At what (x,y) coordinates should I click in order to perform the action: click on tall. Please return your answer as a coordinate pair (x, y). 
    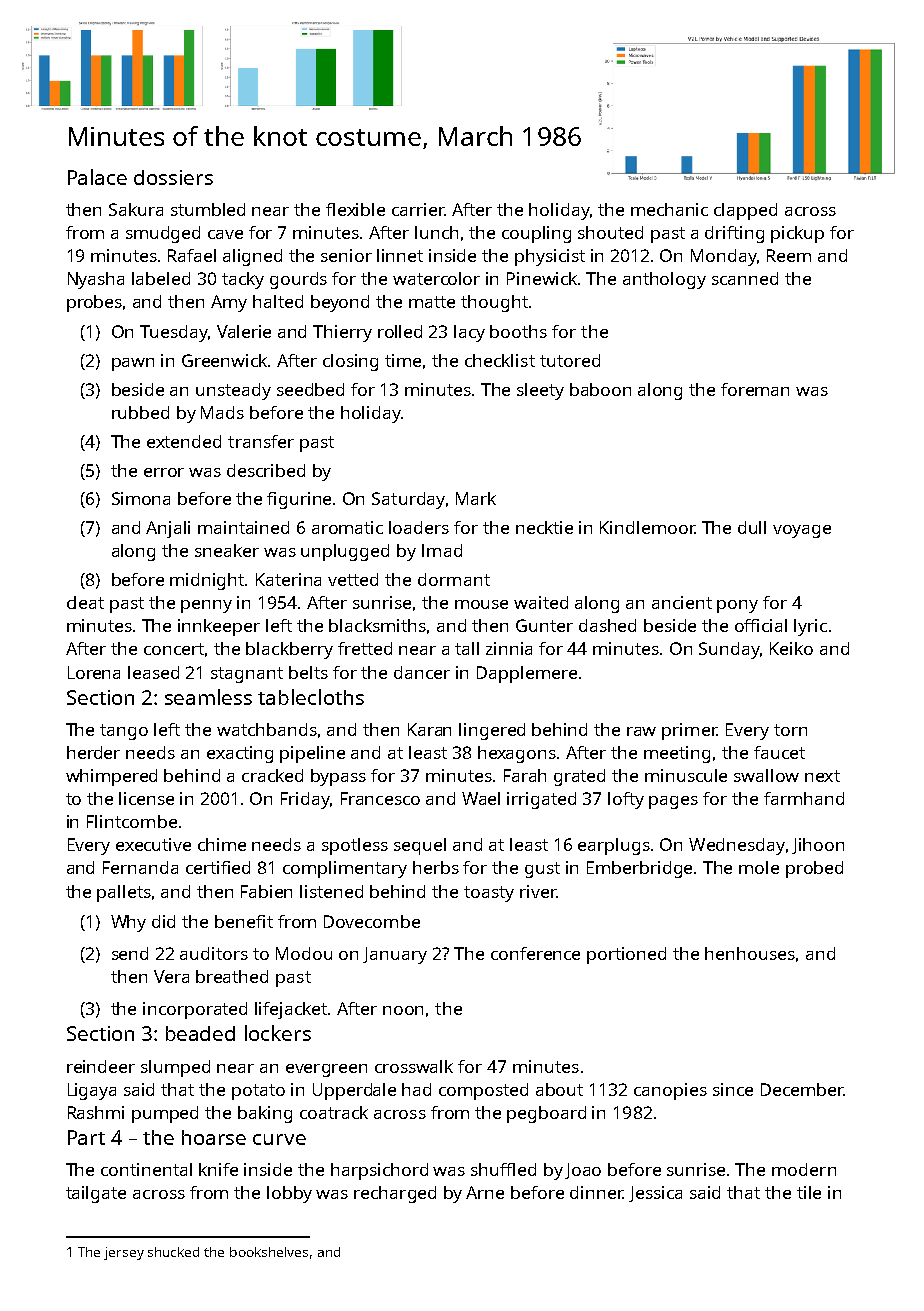
    Looking at the image, I should click on (467, 648).
